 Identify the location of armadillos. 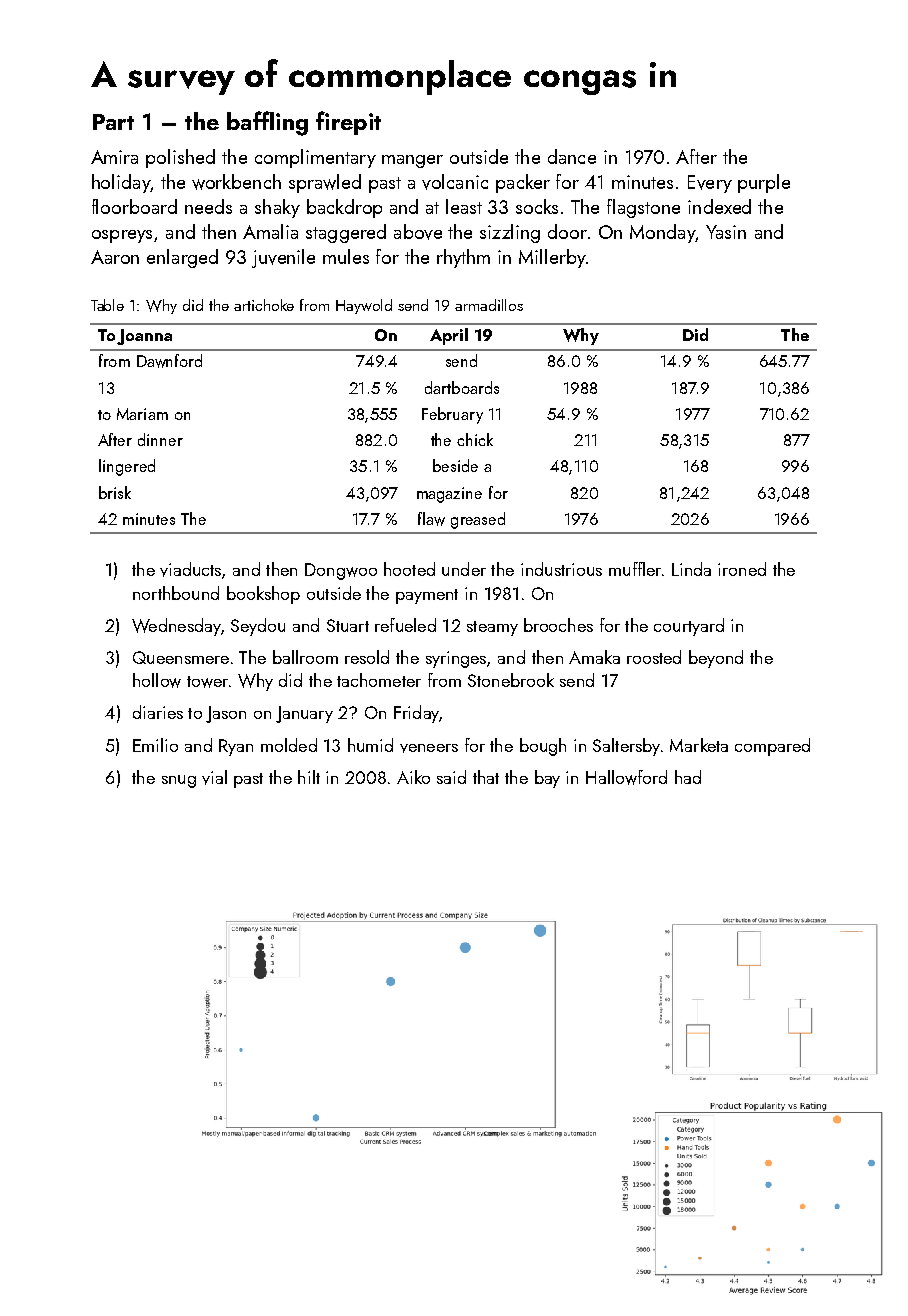
(489, 305).
